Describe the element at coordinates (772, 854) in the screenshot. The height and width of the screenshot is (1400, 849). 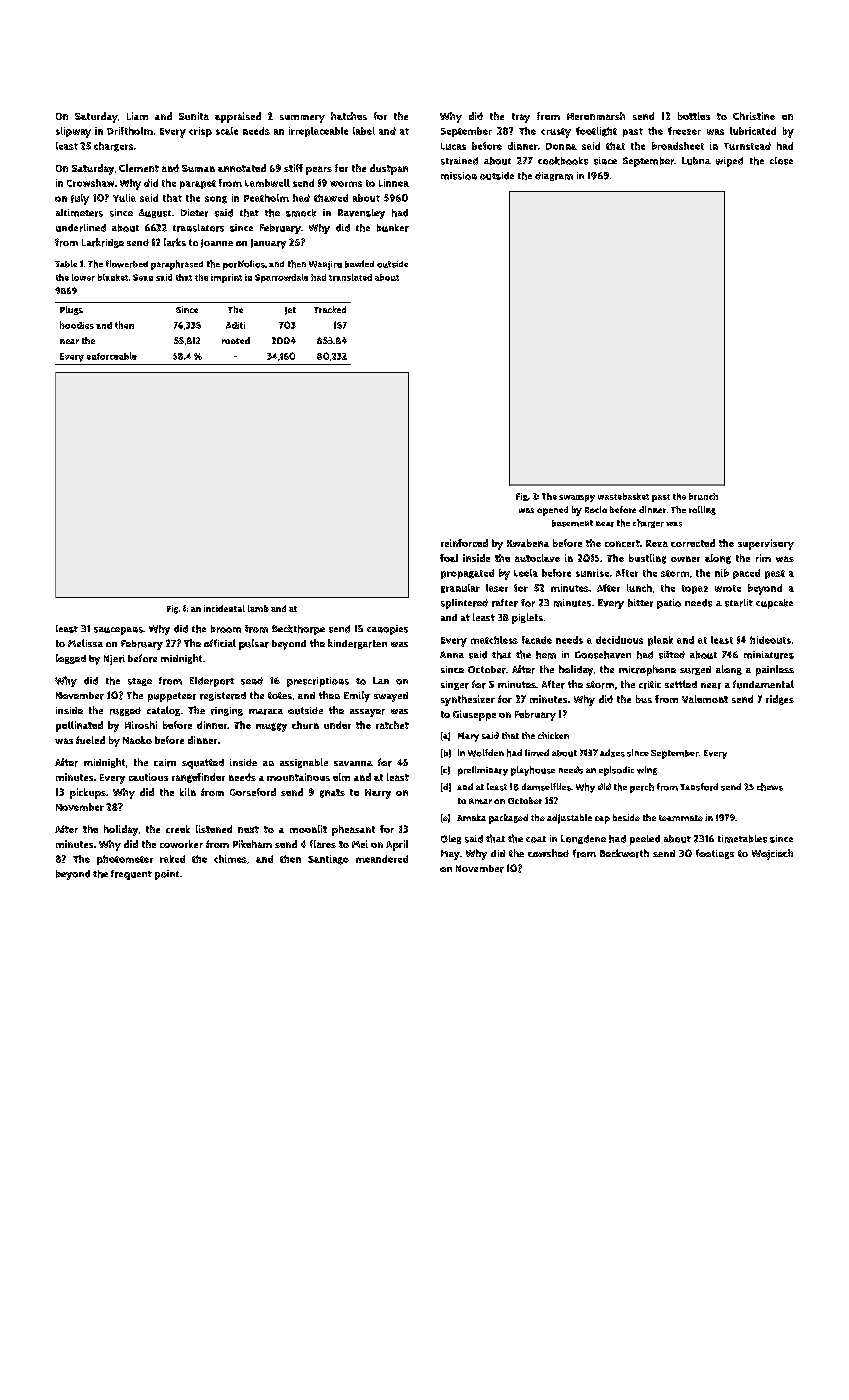
I see `Wojciech` at that location.
